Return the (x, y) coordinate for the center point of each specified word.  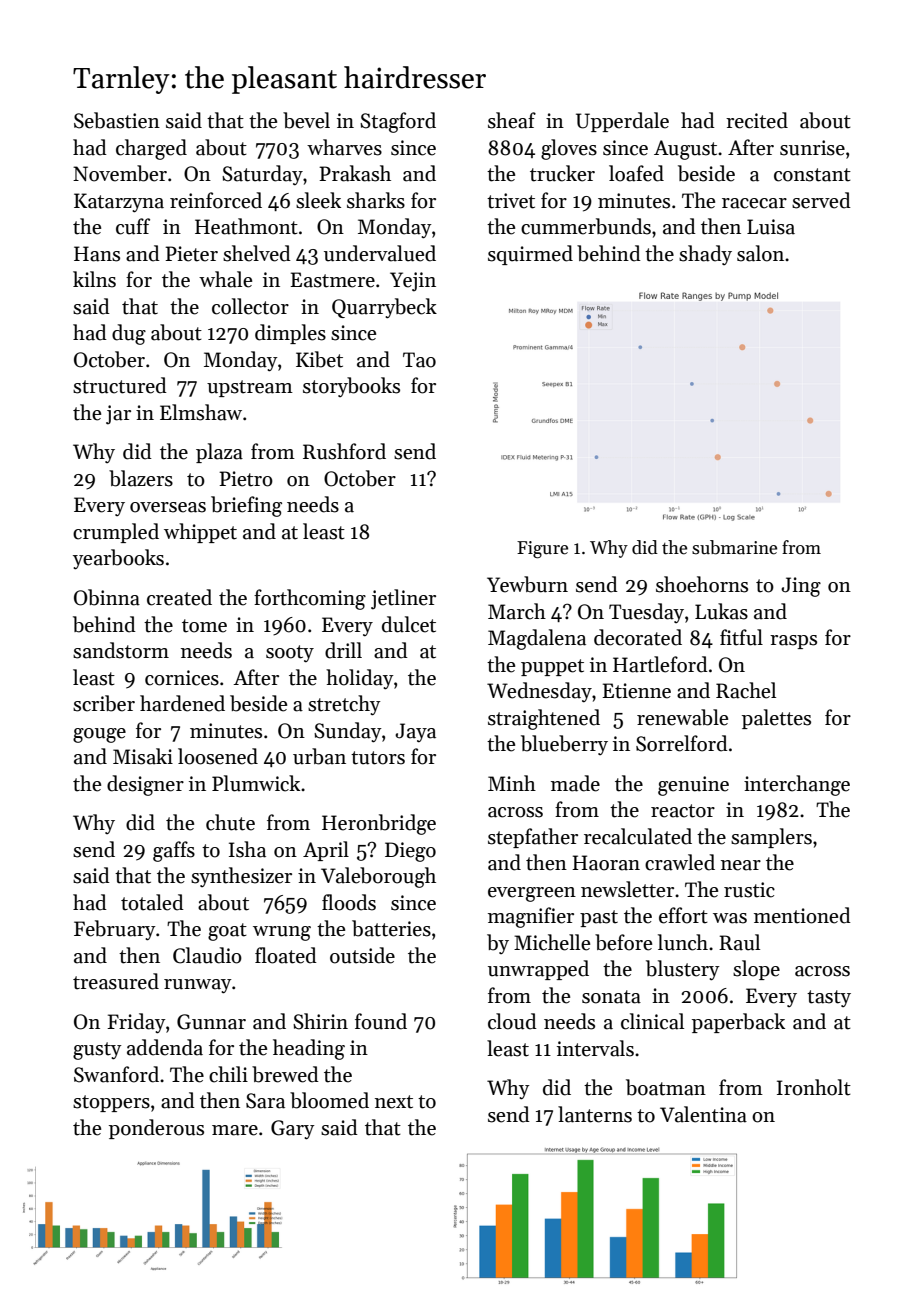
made (575, 783)
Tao (419, 360)
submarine (734, 547)
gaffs (174, 851)
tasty (829, 998)
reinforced (216, 200)
